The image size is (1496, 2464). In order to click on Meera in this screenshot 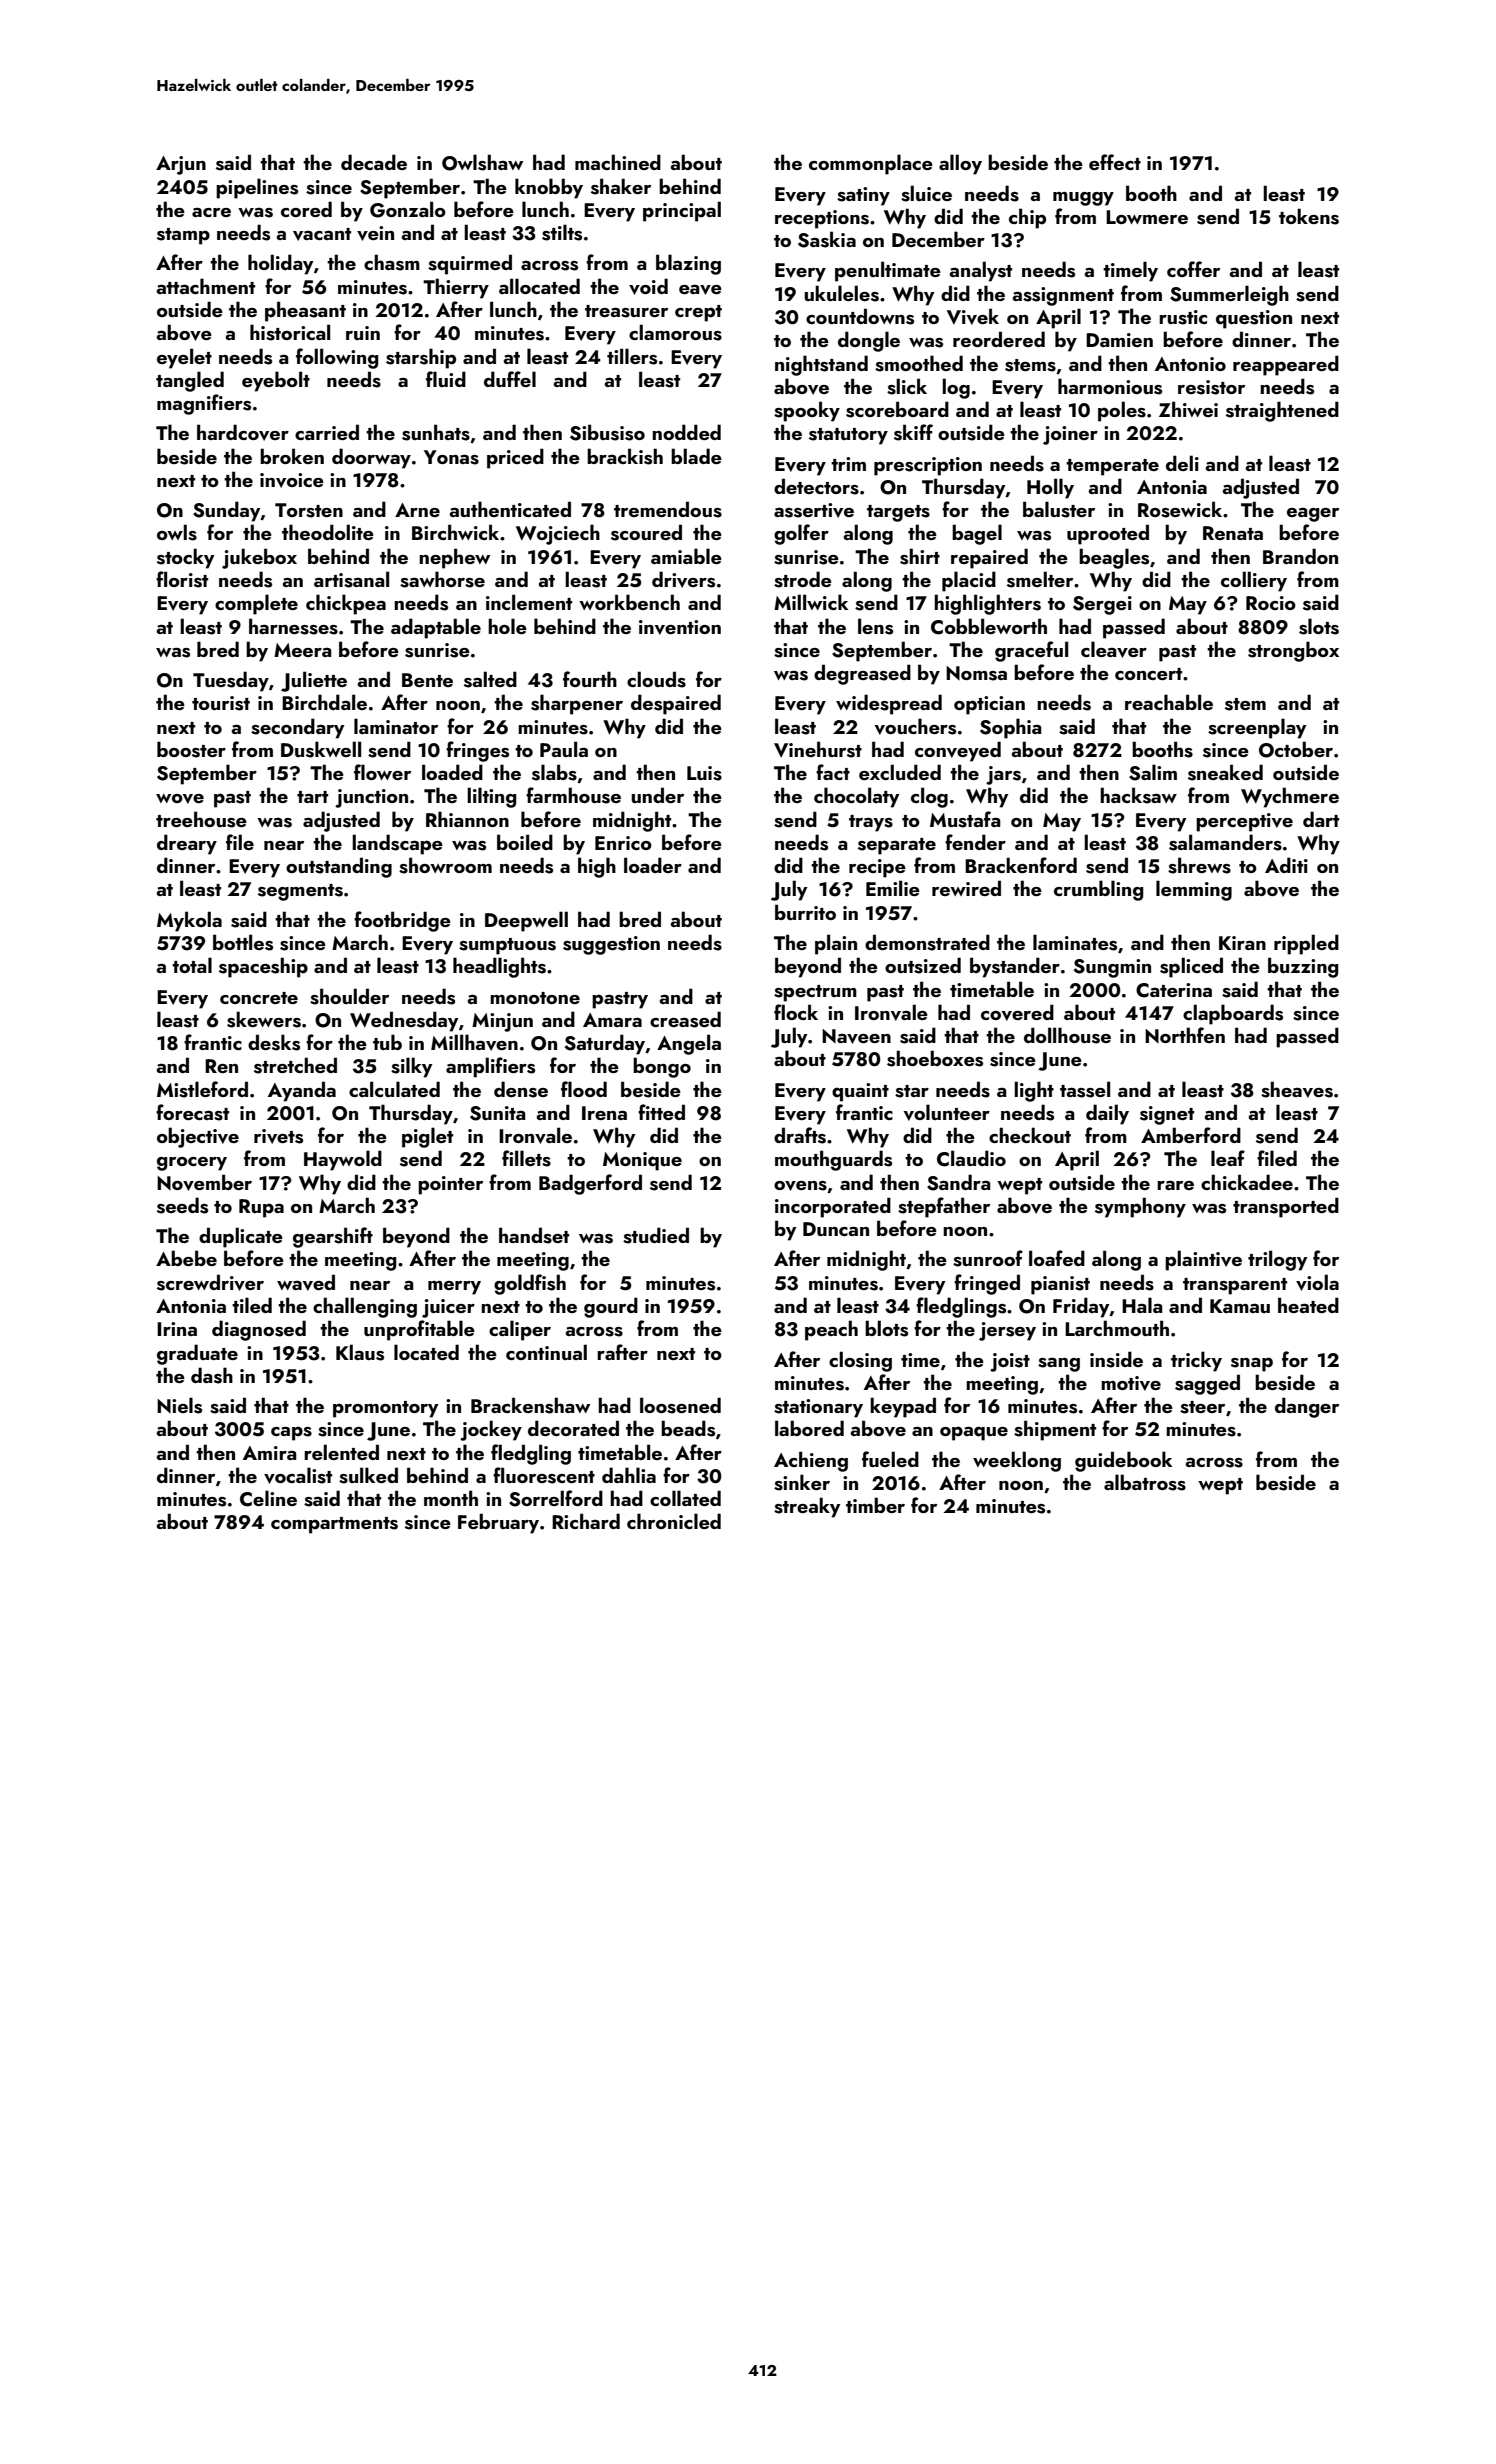, I will do `click(303, 650)`.
